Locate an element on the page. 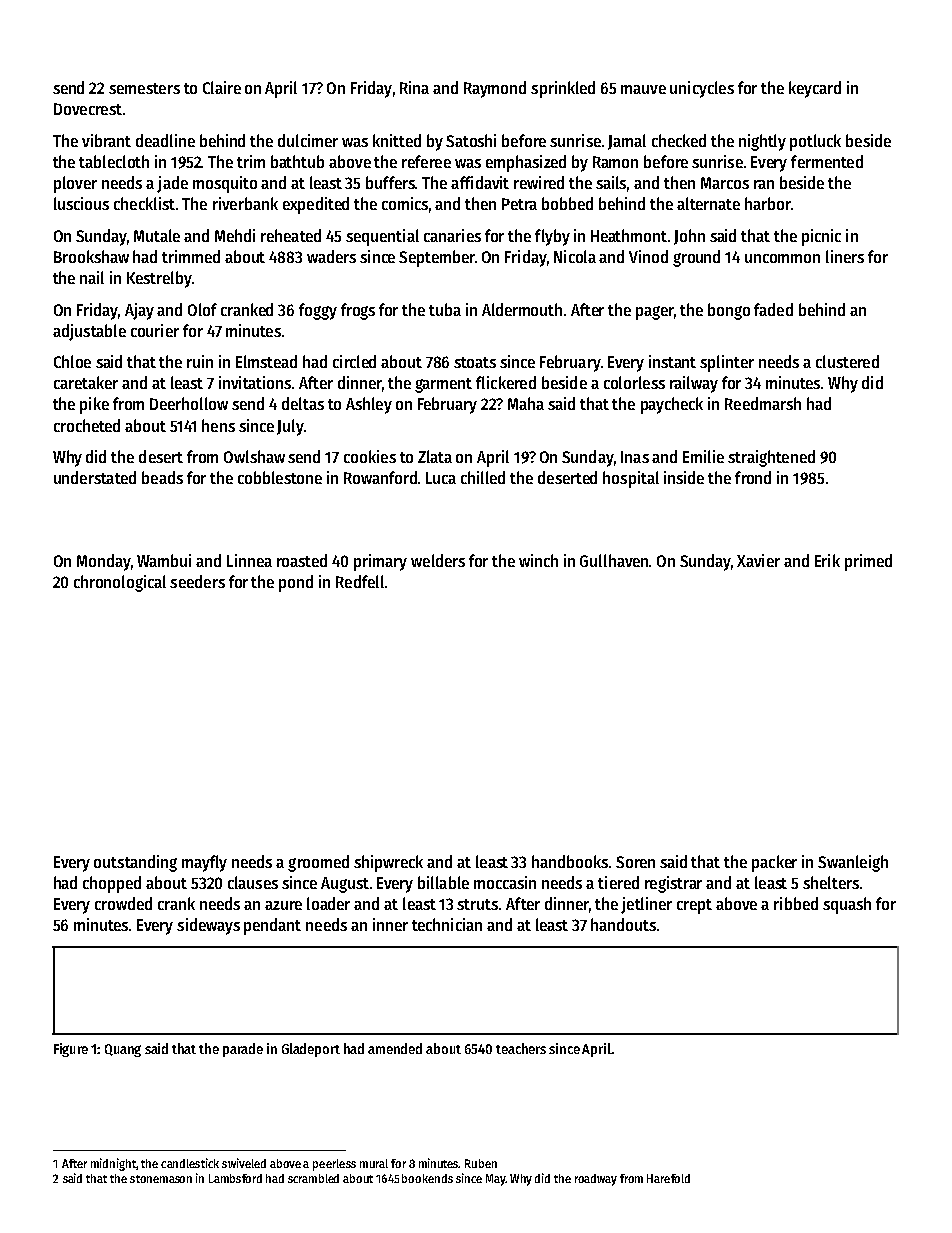 This image has height=1233, width=952. Mehdi is located at coordinates (235, 235).
